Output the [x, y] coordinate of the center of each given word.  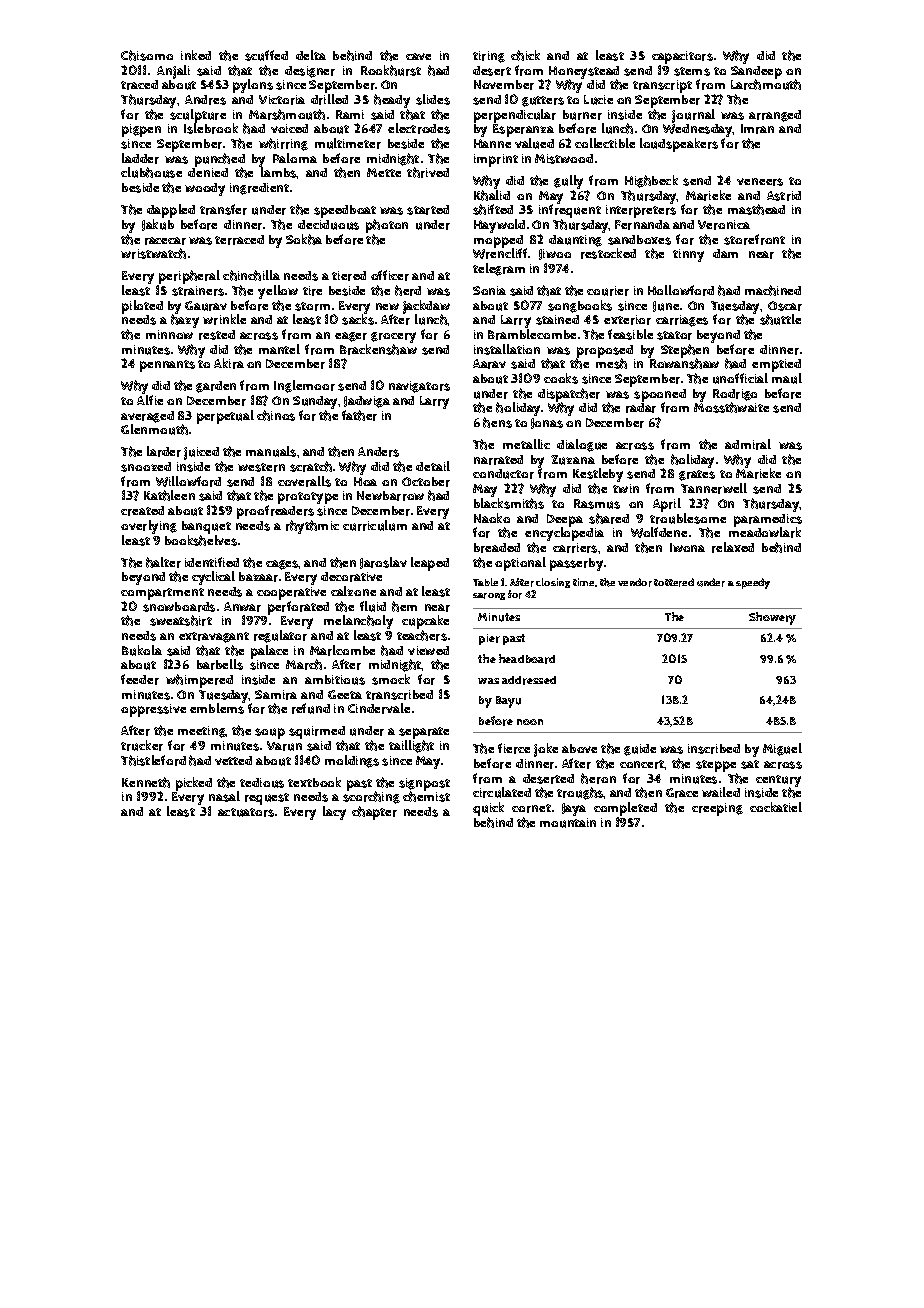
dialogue [582, 445]
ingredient [259, 189]
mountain [568, 823]
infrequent [570, 211]
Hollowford [681, 290]
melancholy [358, 622]
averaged [147, 417]
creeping [717, 809]
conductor [503, 474]
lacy [334, 813]
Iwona [687, 547]
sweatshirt [181, 620]
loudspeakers [679, 145]
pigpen [141, 130]
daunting [575, 241]
